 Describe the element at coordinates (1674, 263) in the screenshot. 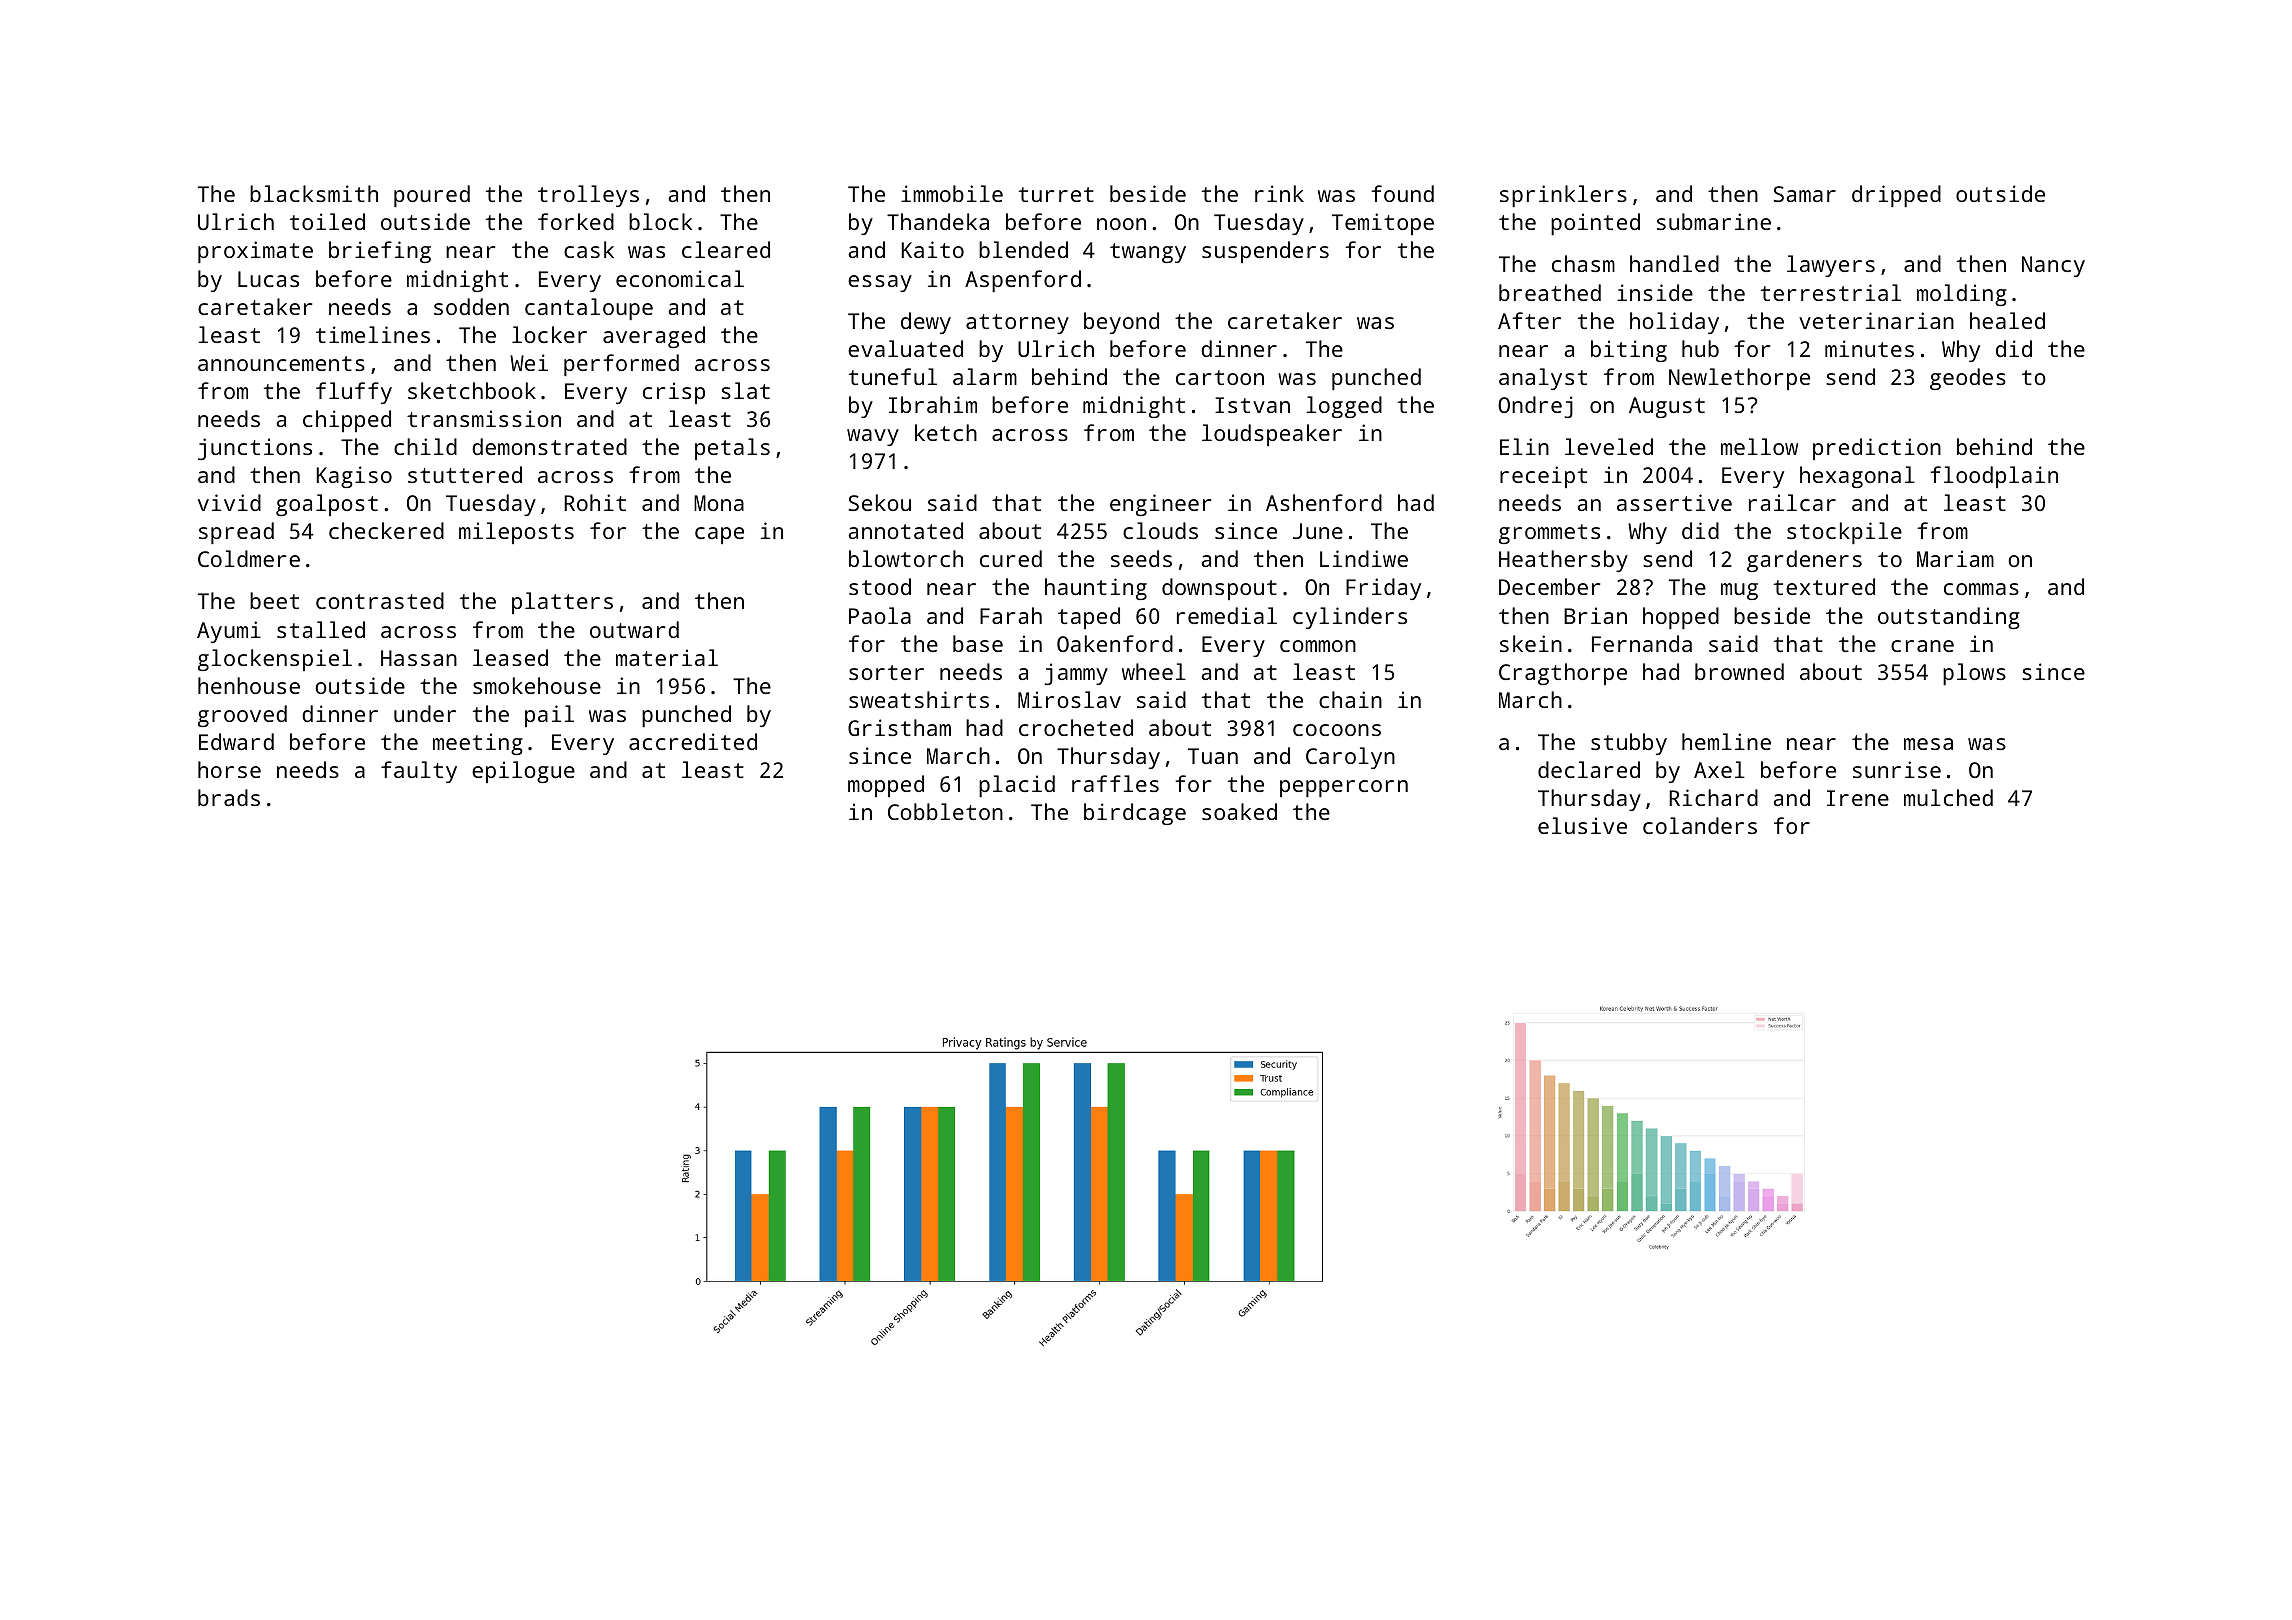

I see `handled` at that location.
